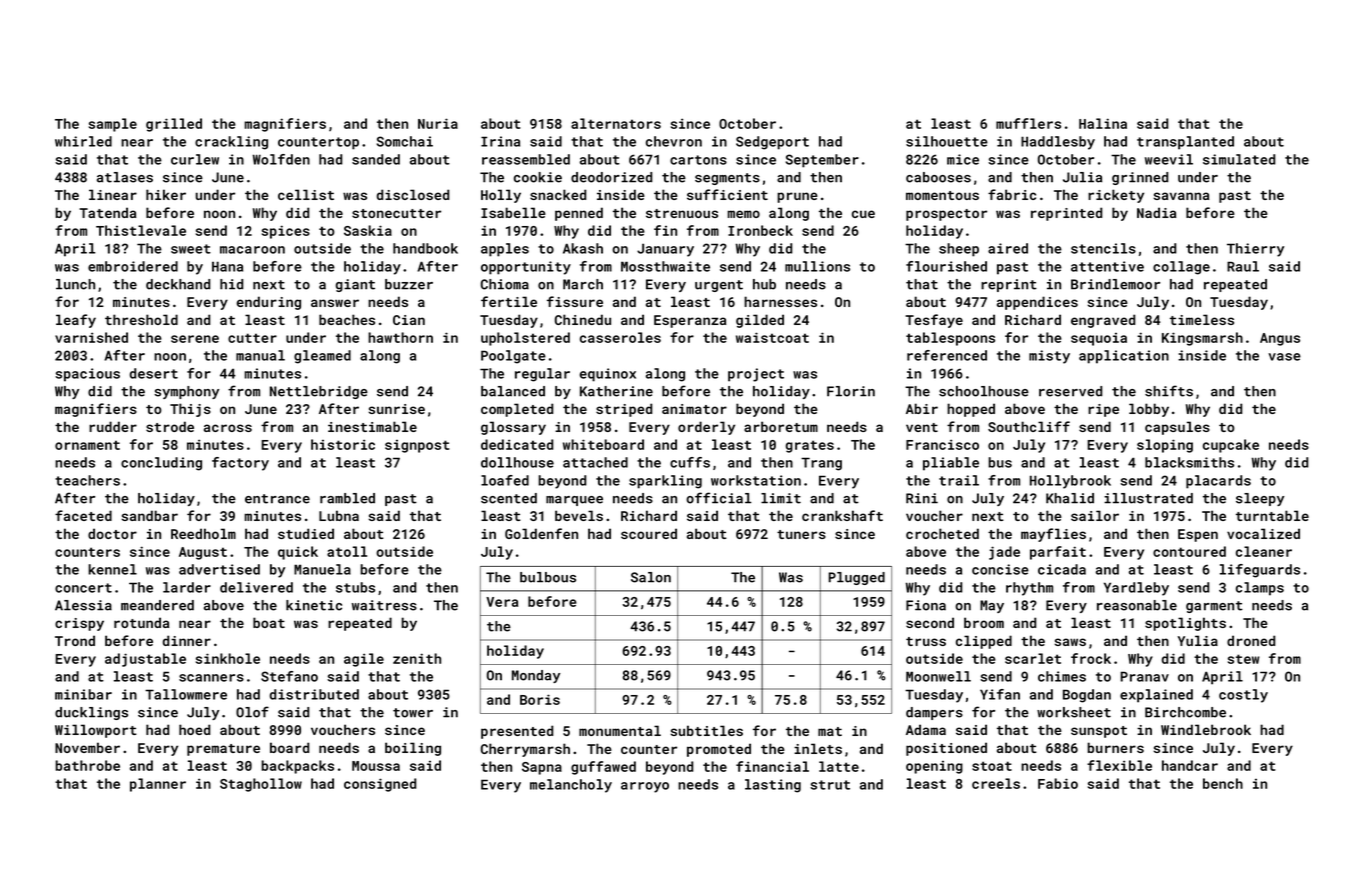  Describe the element at coordinates (1202, 319) in the image. I see `timeless` at that location.
